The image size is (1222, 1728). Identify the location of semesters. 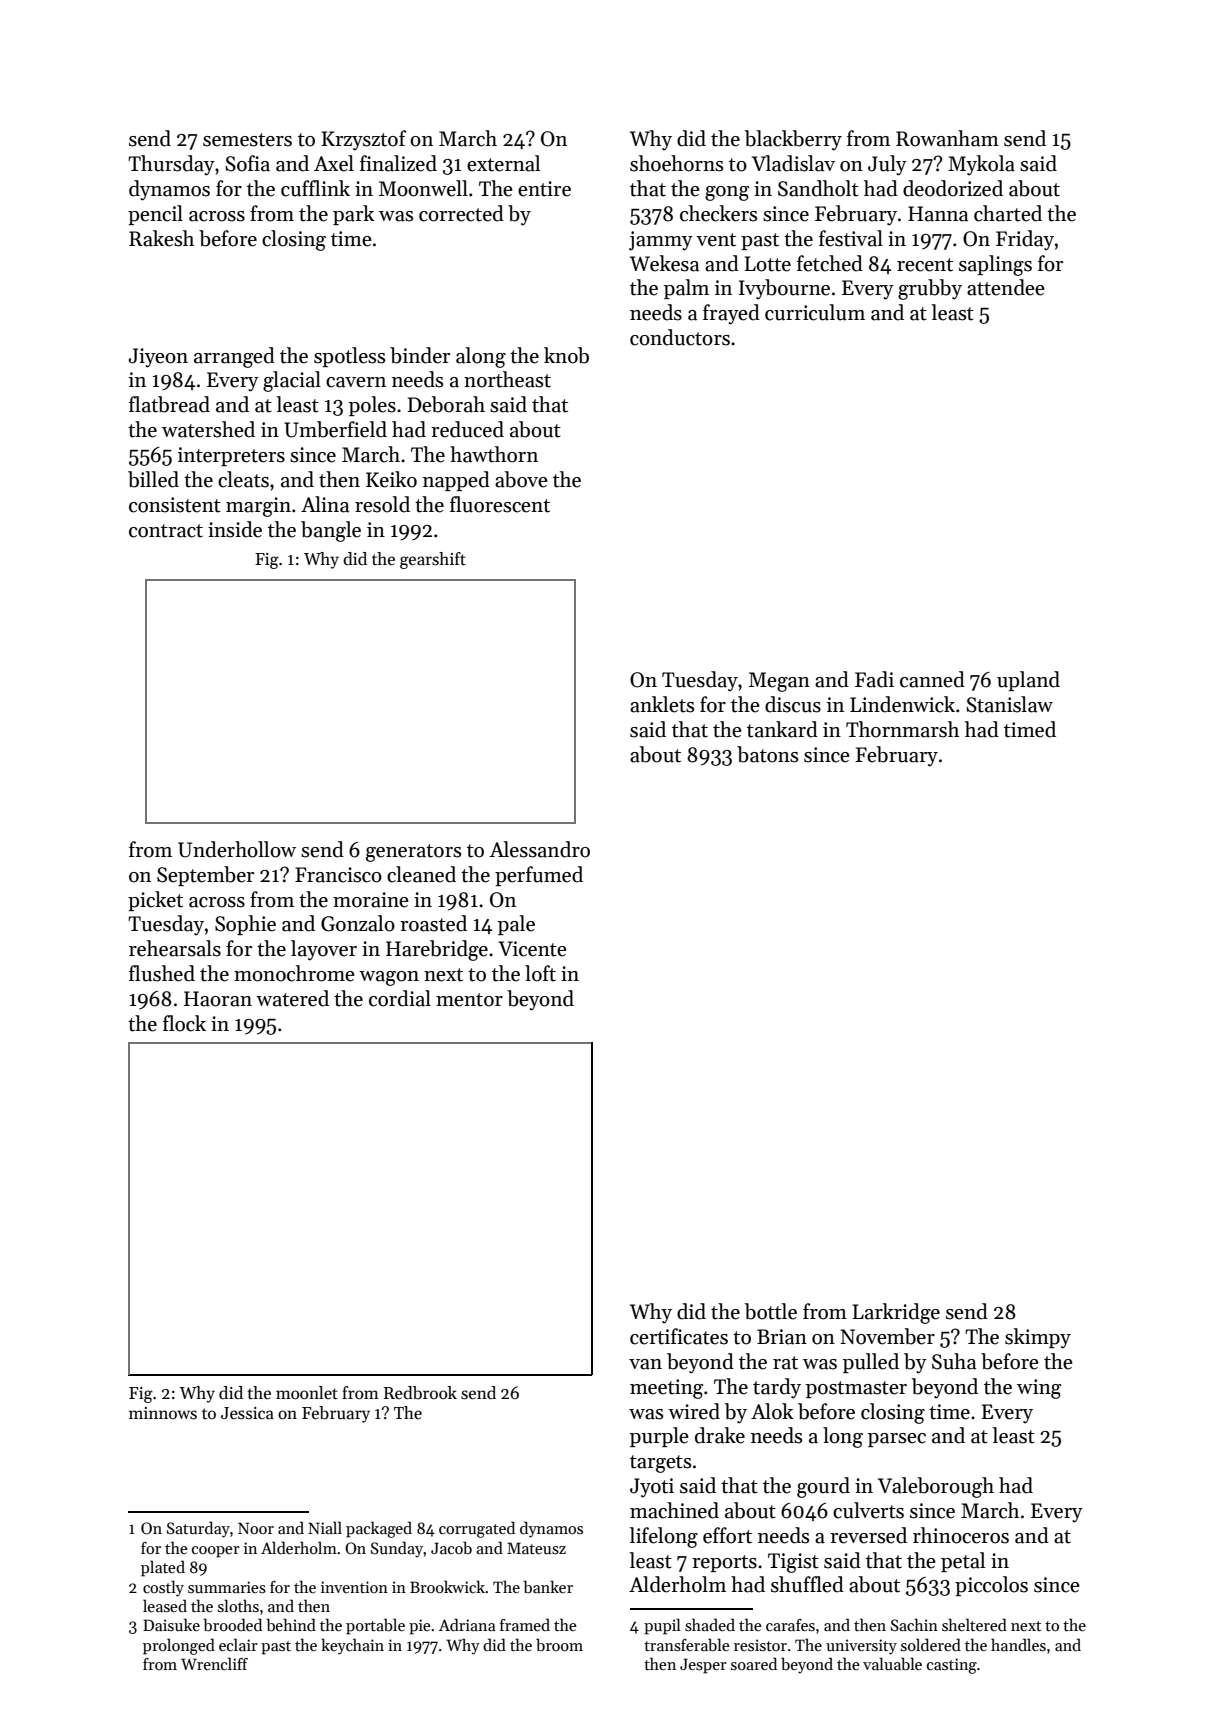
(247, 140).
